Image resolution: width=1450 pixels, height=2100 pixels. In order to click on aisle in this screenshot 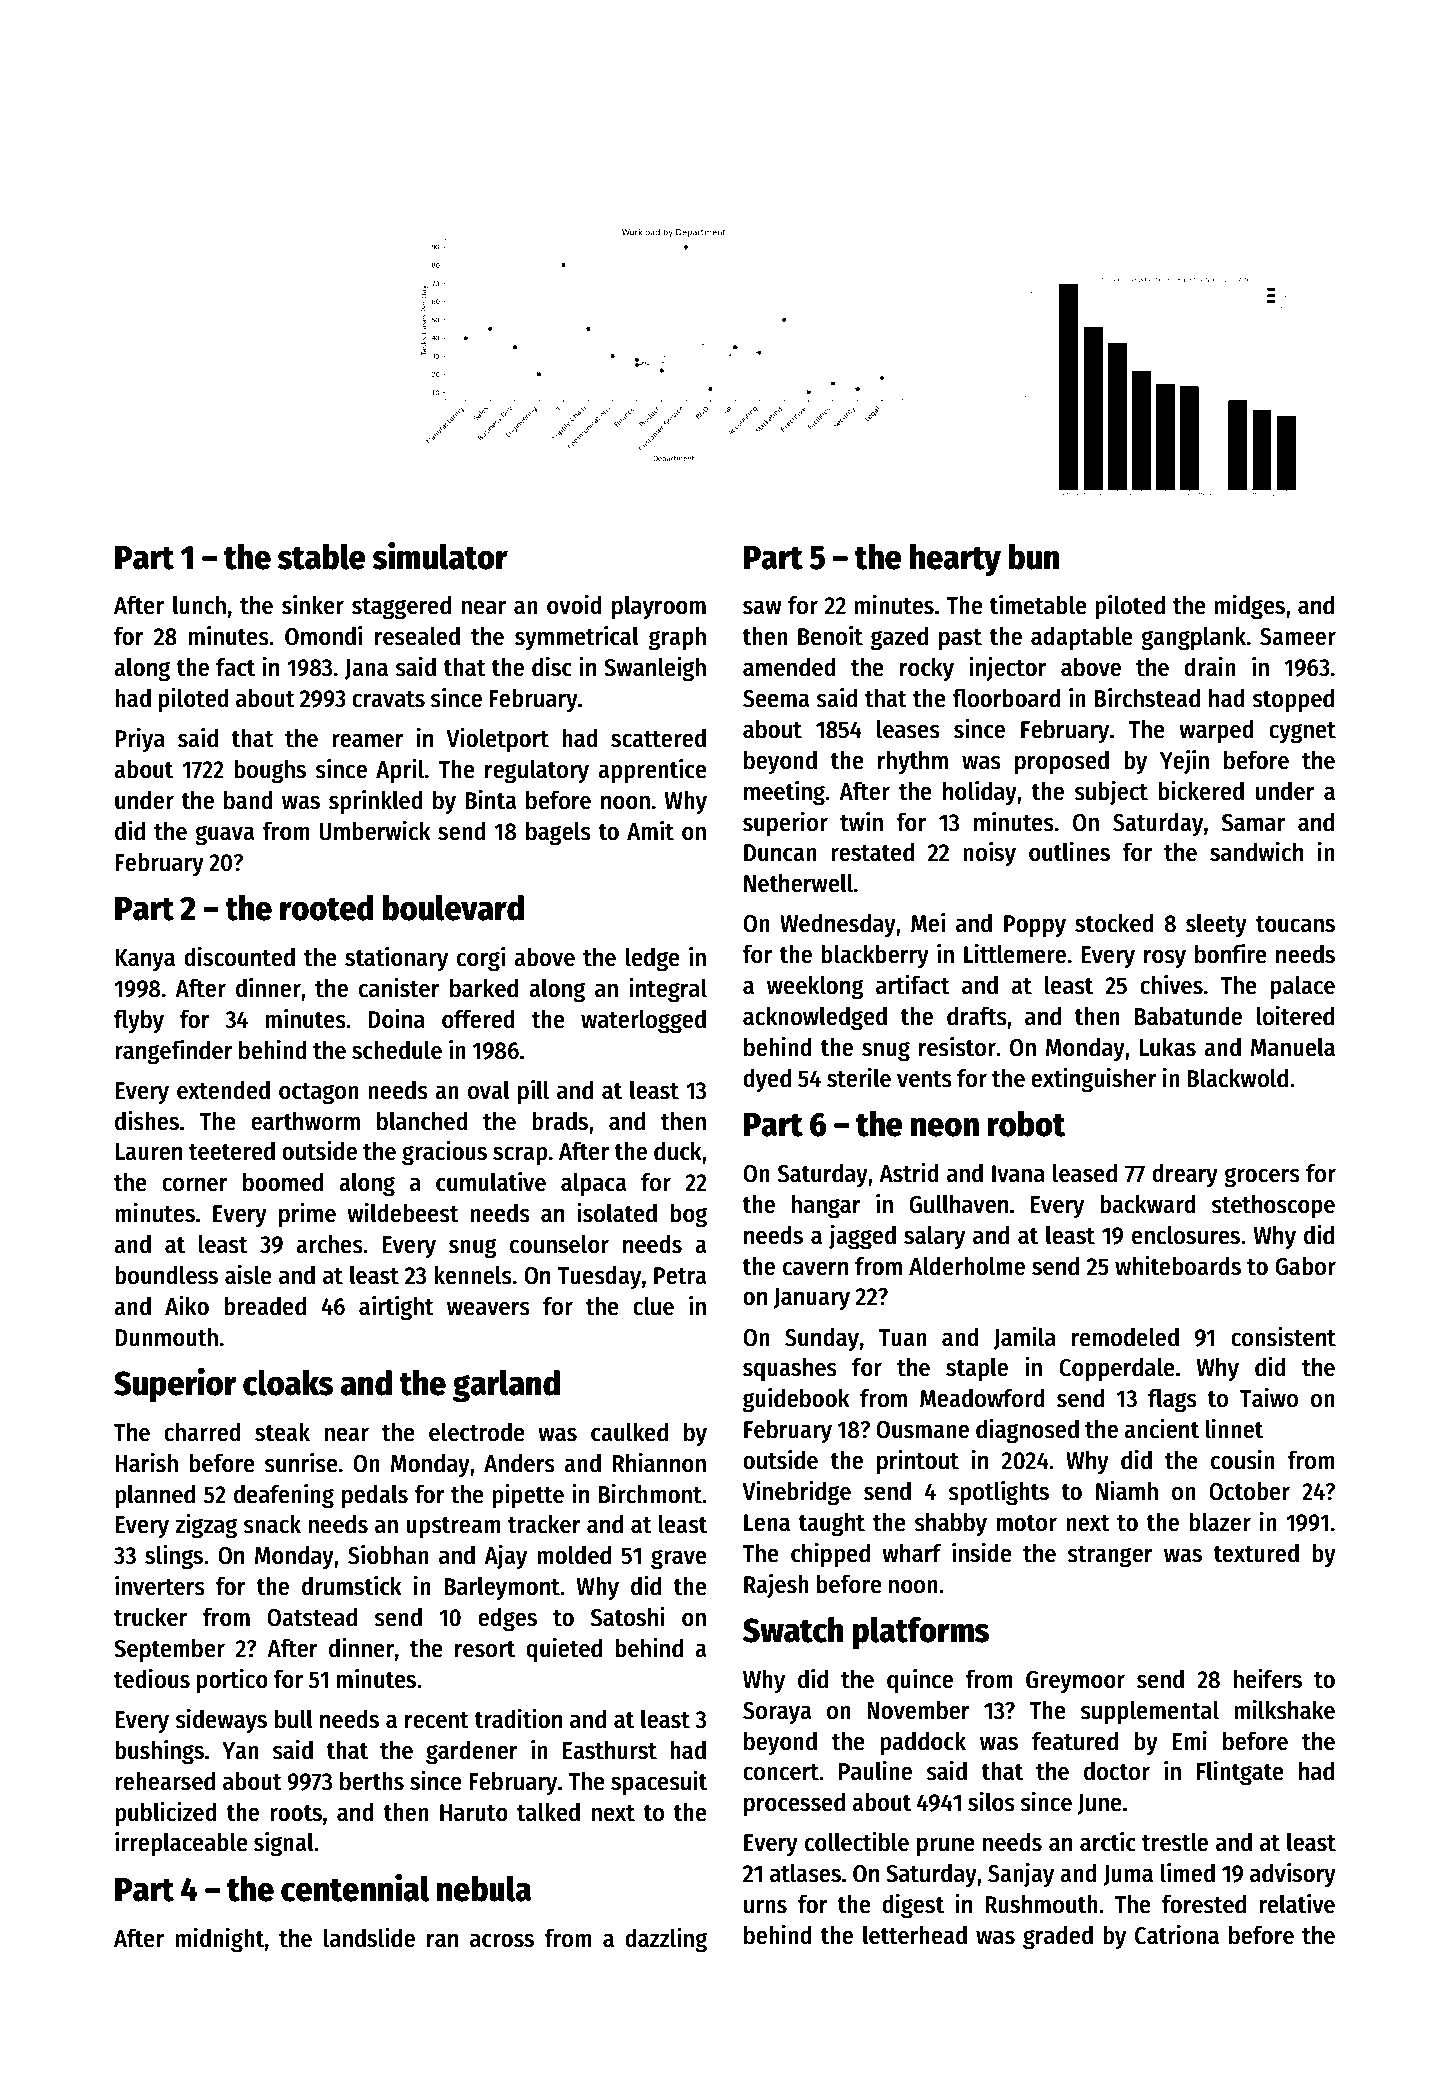, I will do `click(248, 1274)`.
